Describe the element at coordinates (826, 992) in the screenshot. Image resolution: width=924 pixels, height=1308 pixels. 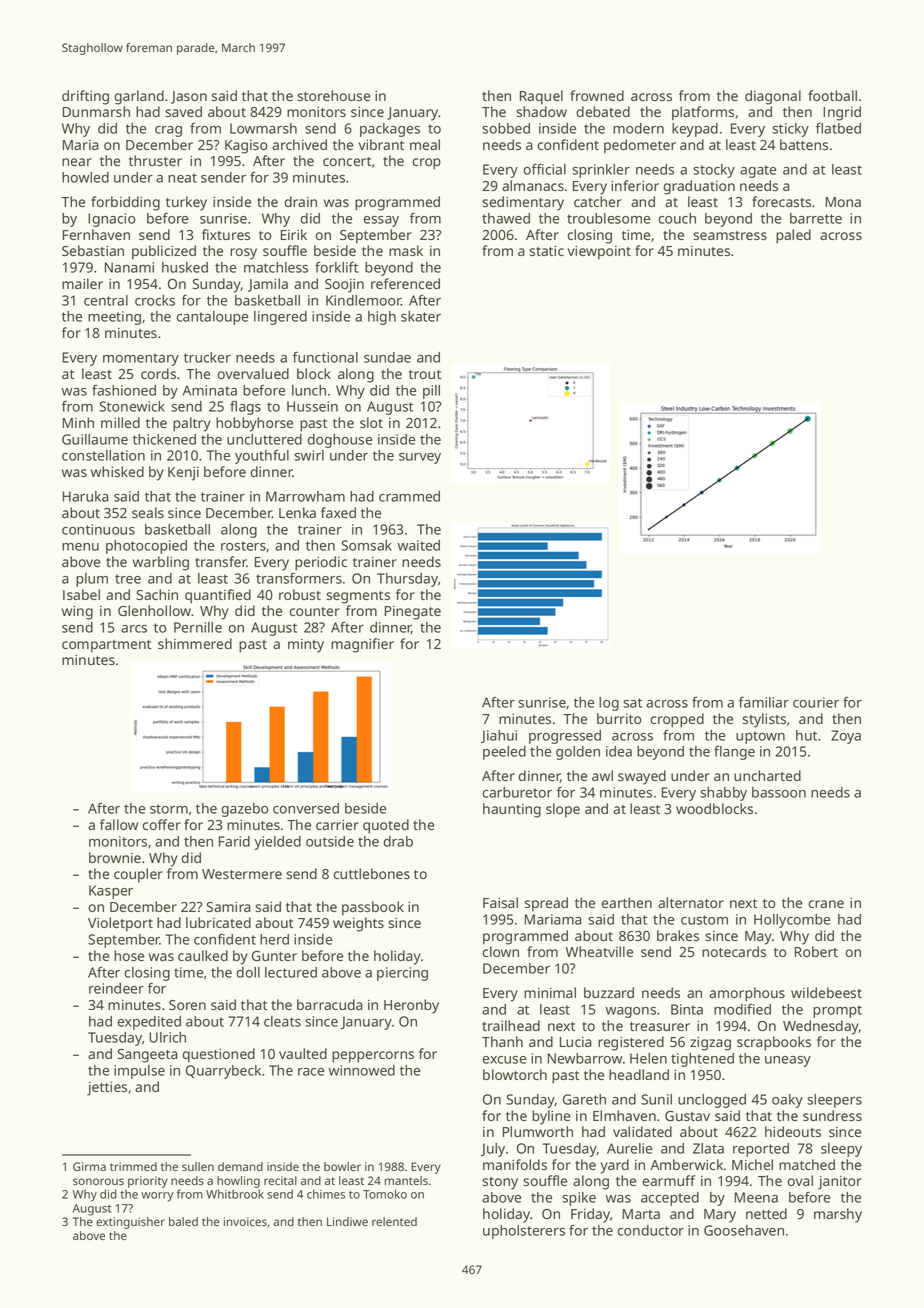
I see `wildebeest` at that location.
